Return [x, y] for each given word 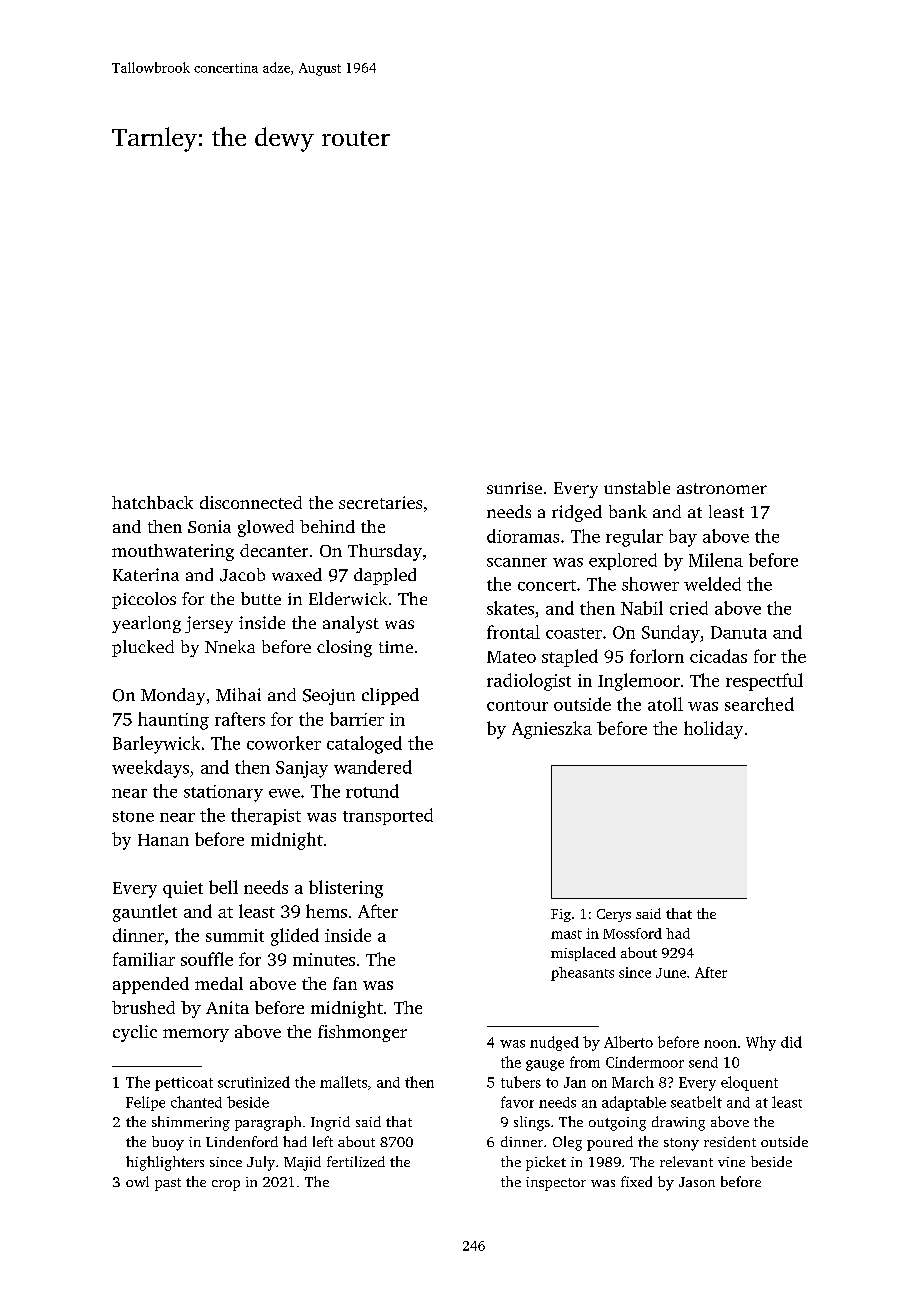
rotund [372, 791]
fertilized [356, 1161]
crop [226, 1185]
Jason [697, 1182]
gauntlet [145, 913]
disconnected [251, 502]
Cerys [614, 915]
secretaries [380, 502]
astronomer [722, 488]
